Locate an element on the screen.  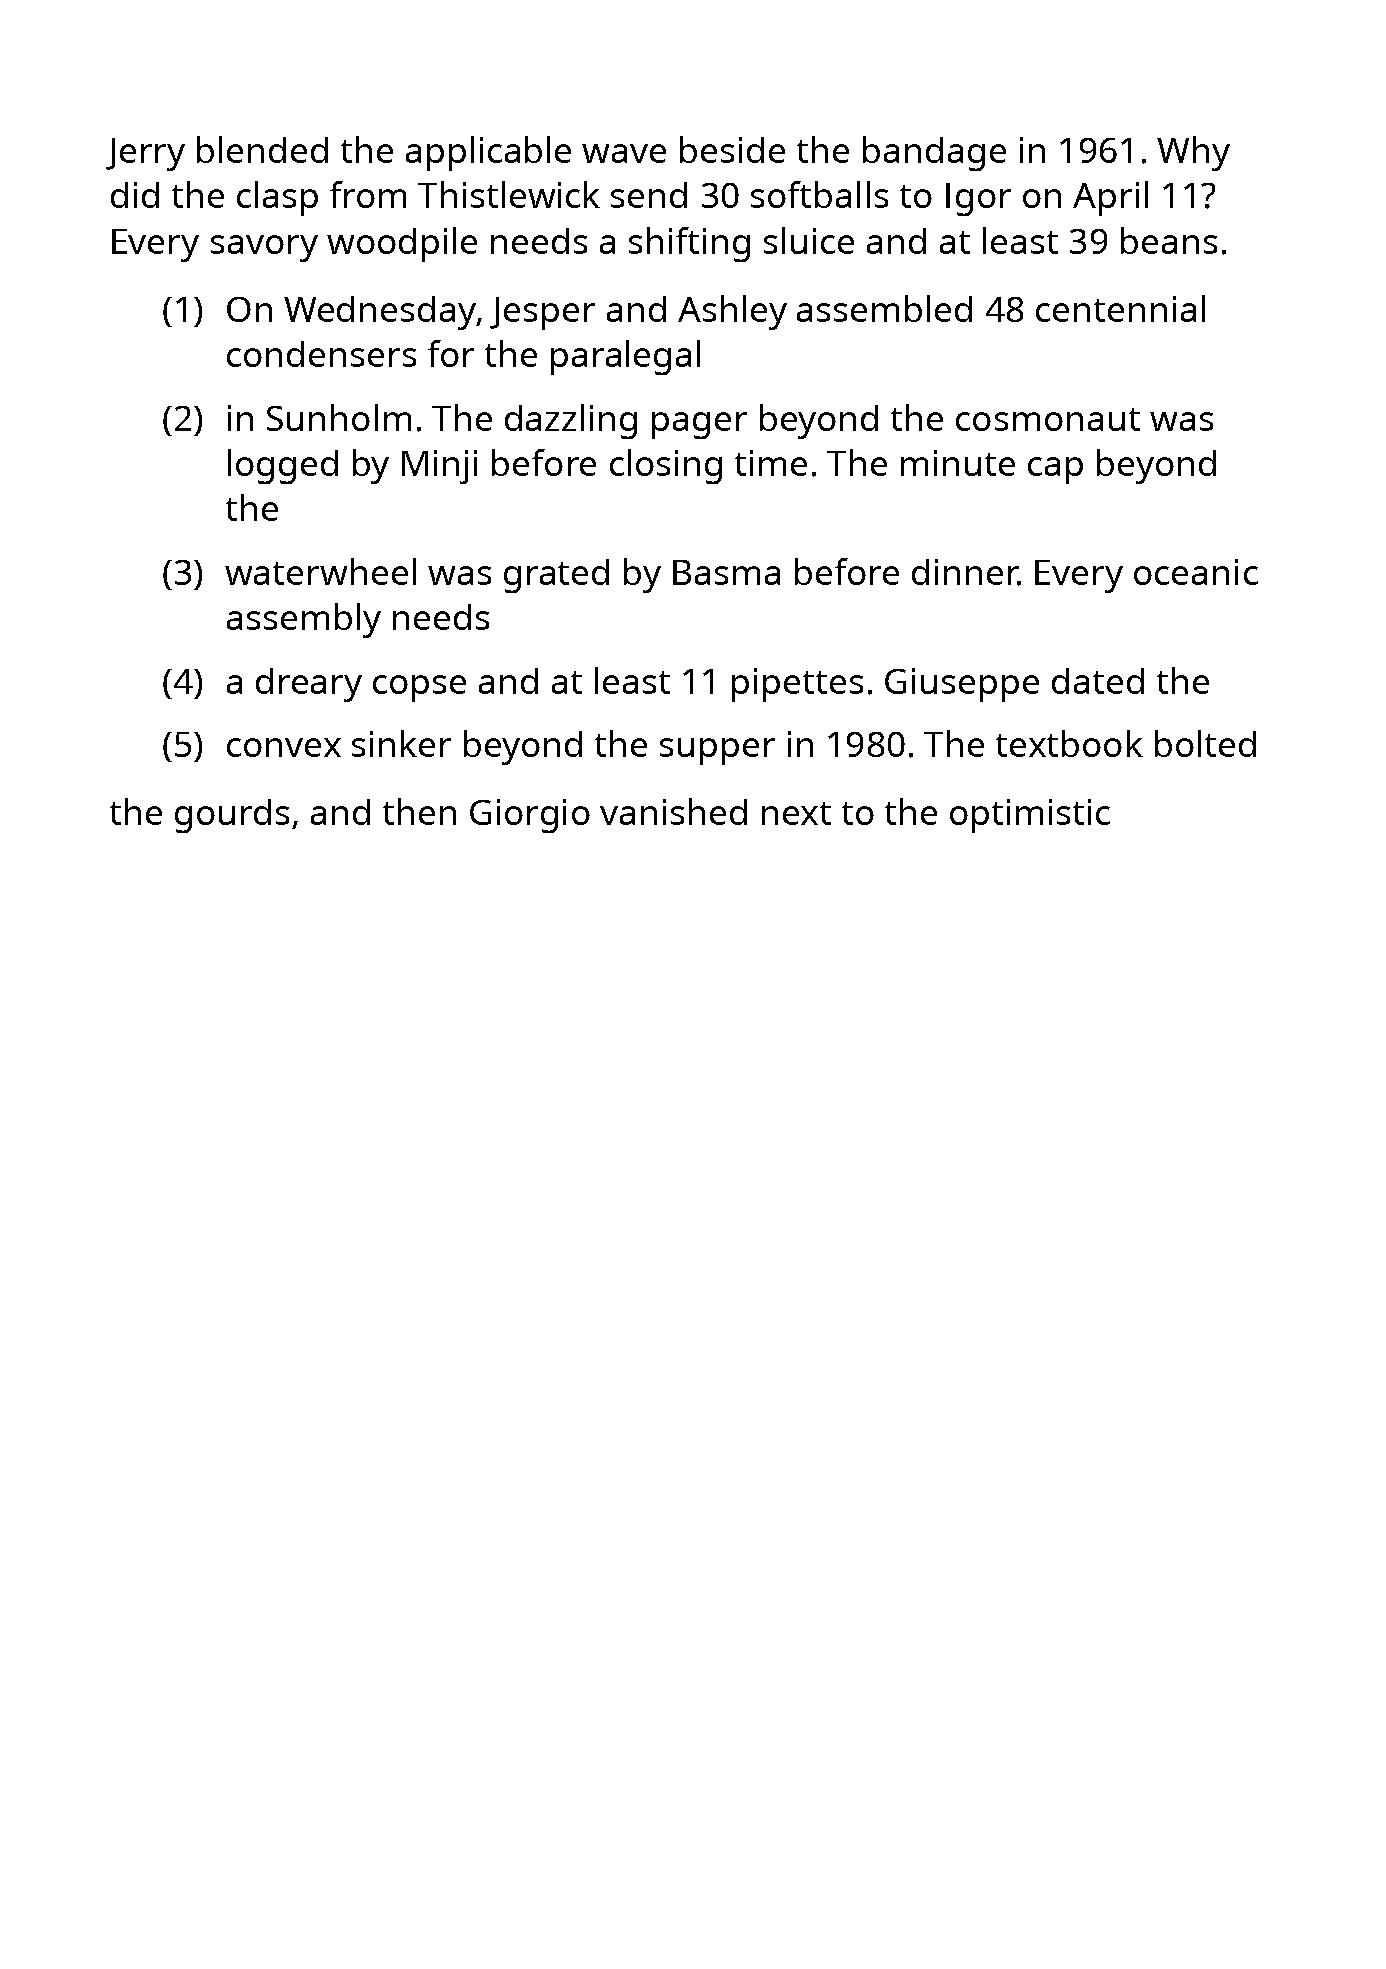
Ashley is located at coordinates (732, 312).
